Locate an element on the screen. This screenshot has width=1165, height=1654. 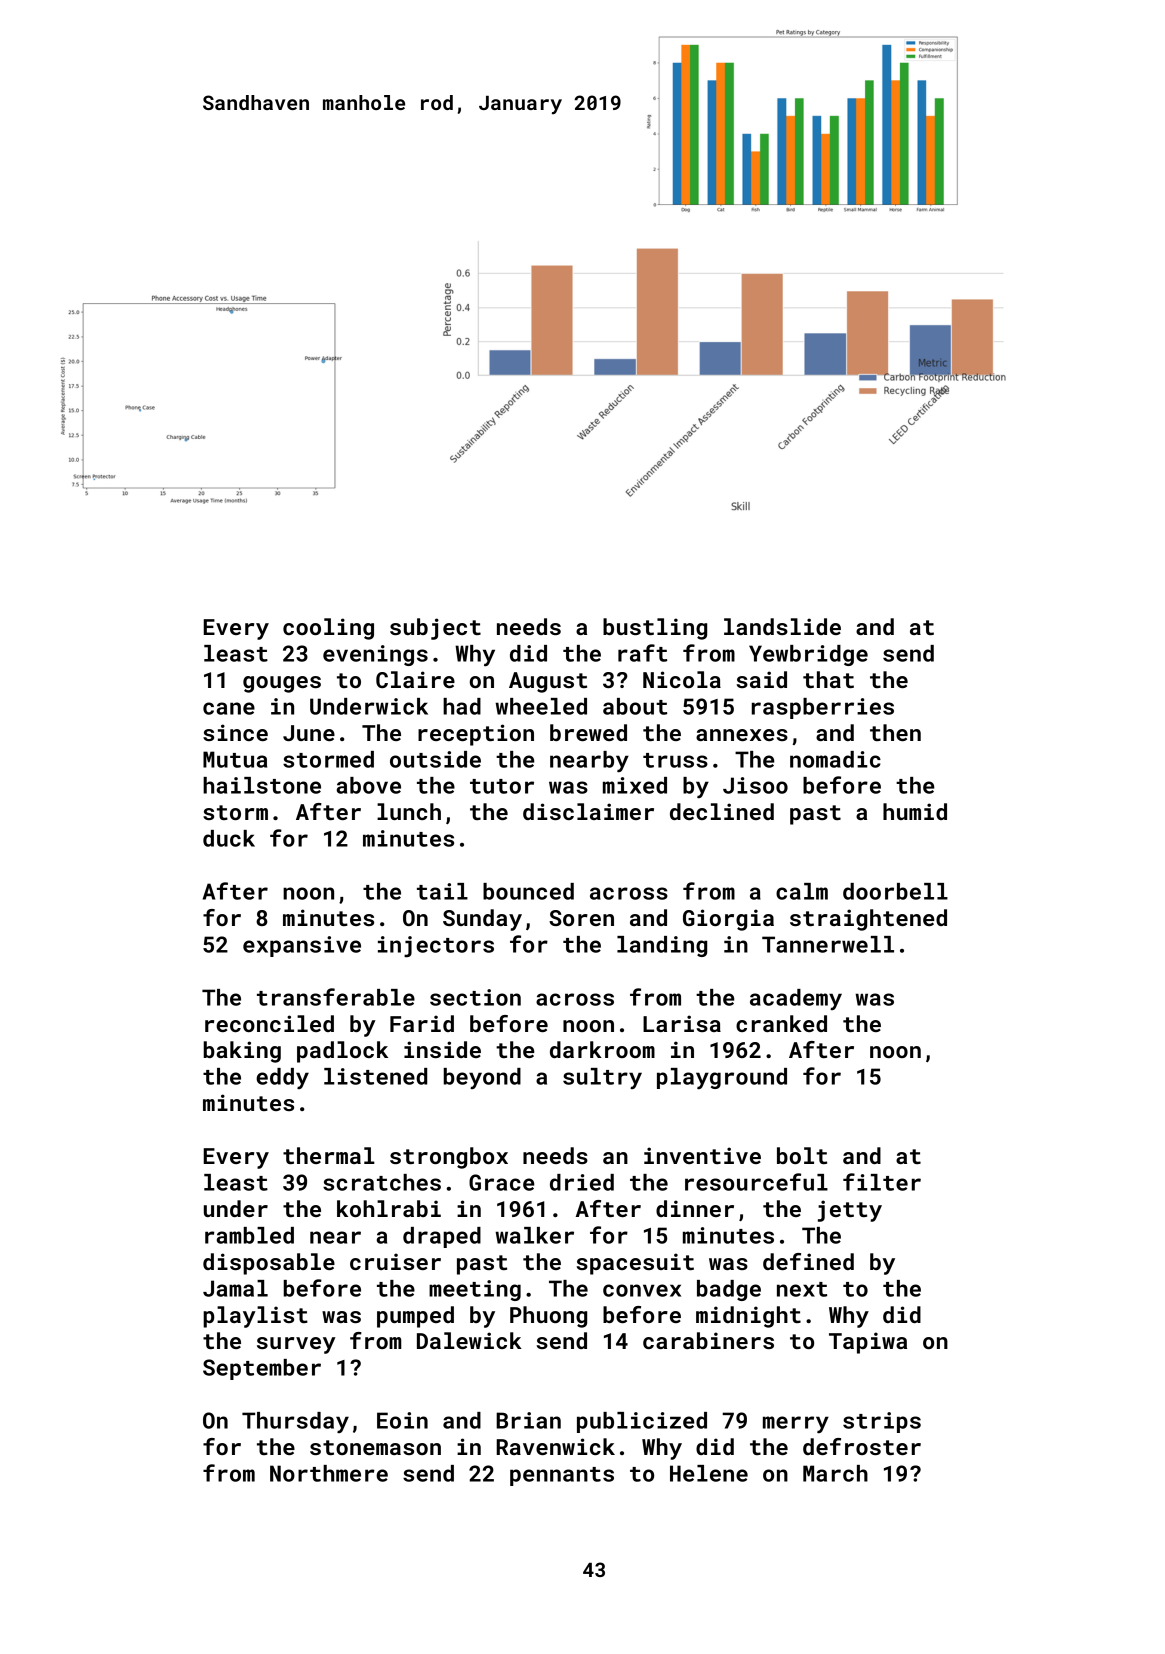
bustling is located at coordinates (655, 629).
